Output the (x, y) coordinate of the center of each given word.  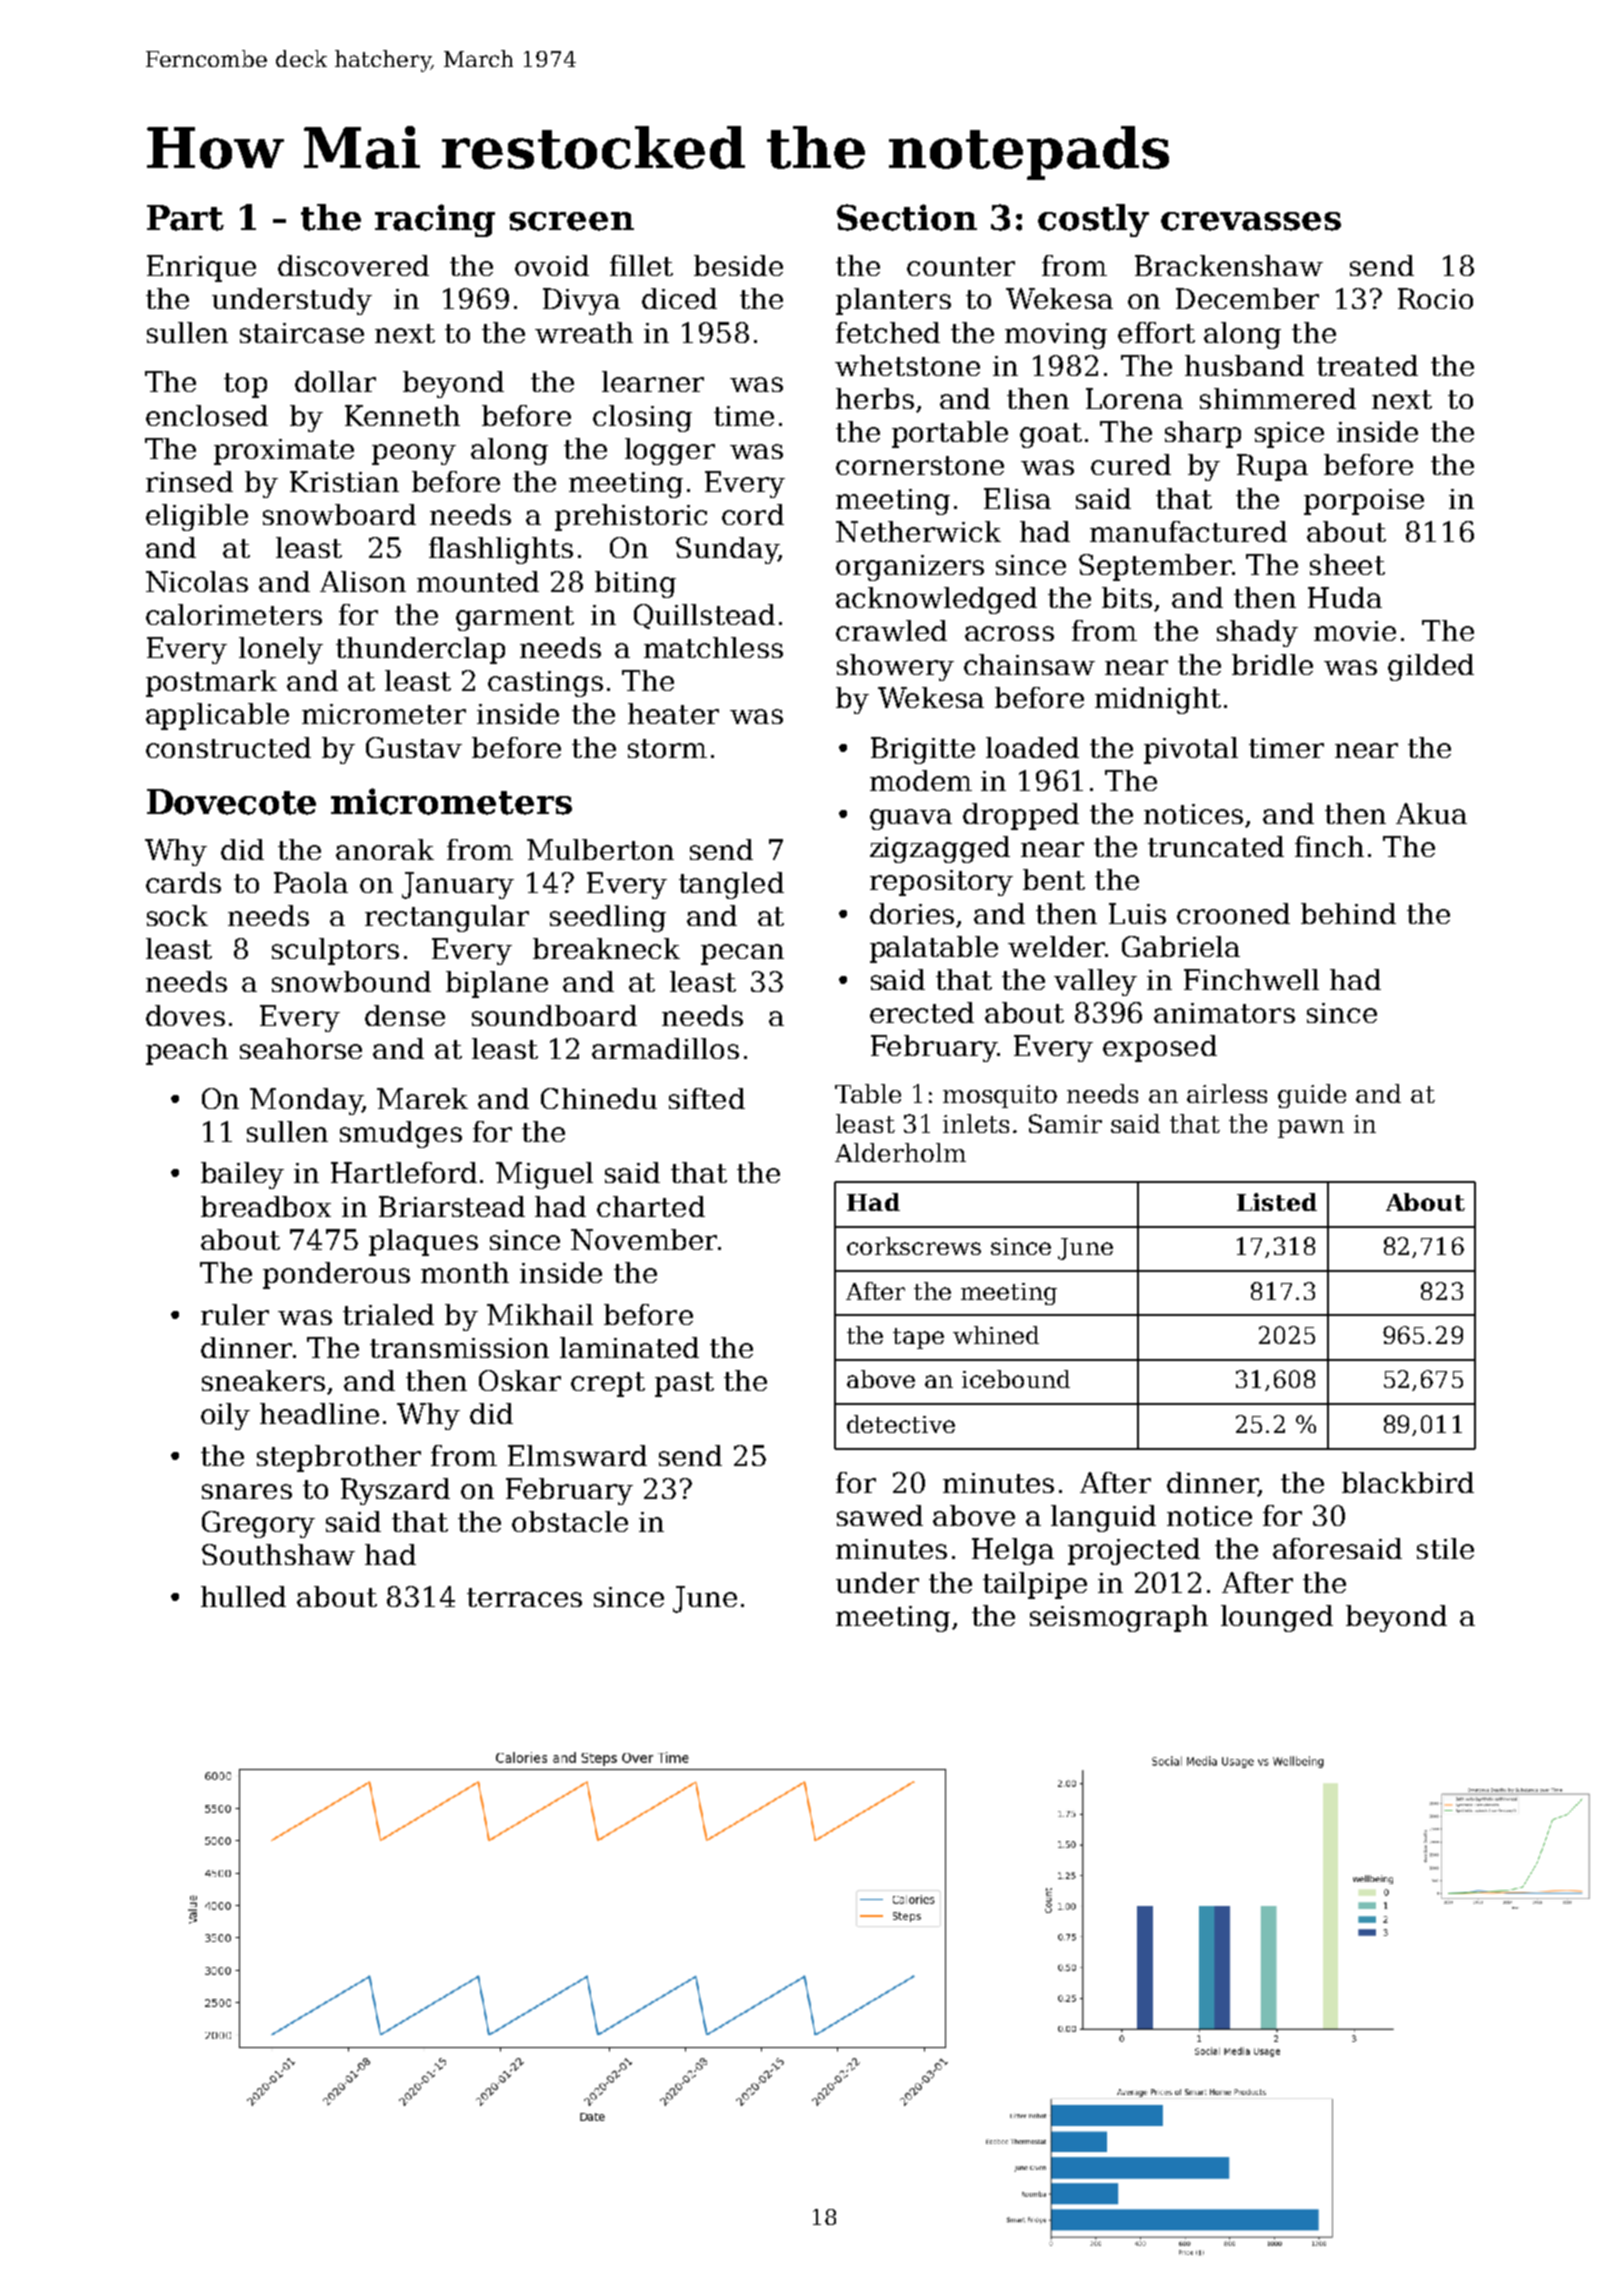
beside (738, 265)
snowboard (339, 514)
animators (1224, 1013)
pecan (742, 954)
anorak (385, 849)
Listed (1277, 1202)
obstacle (570, 1521)
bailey (242, 1175)
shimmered (1278, 398)
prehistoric (631, 517)
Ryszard (395, 1491)
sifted (707, 1098)
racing (435, 220)
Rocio (1435, 298)
